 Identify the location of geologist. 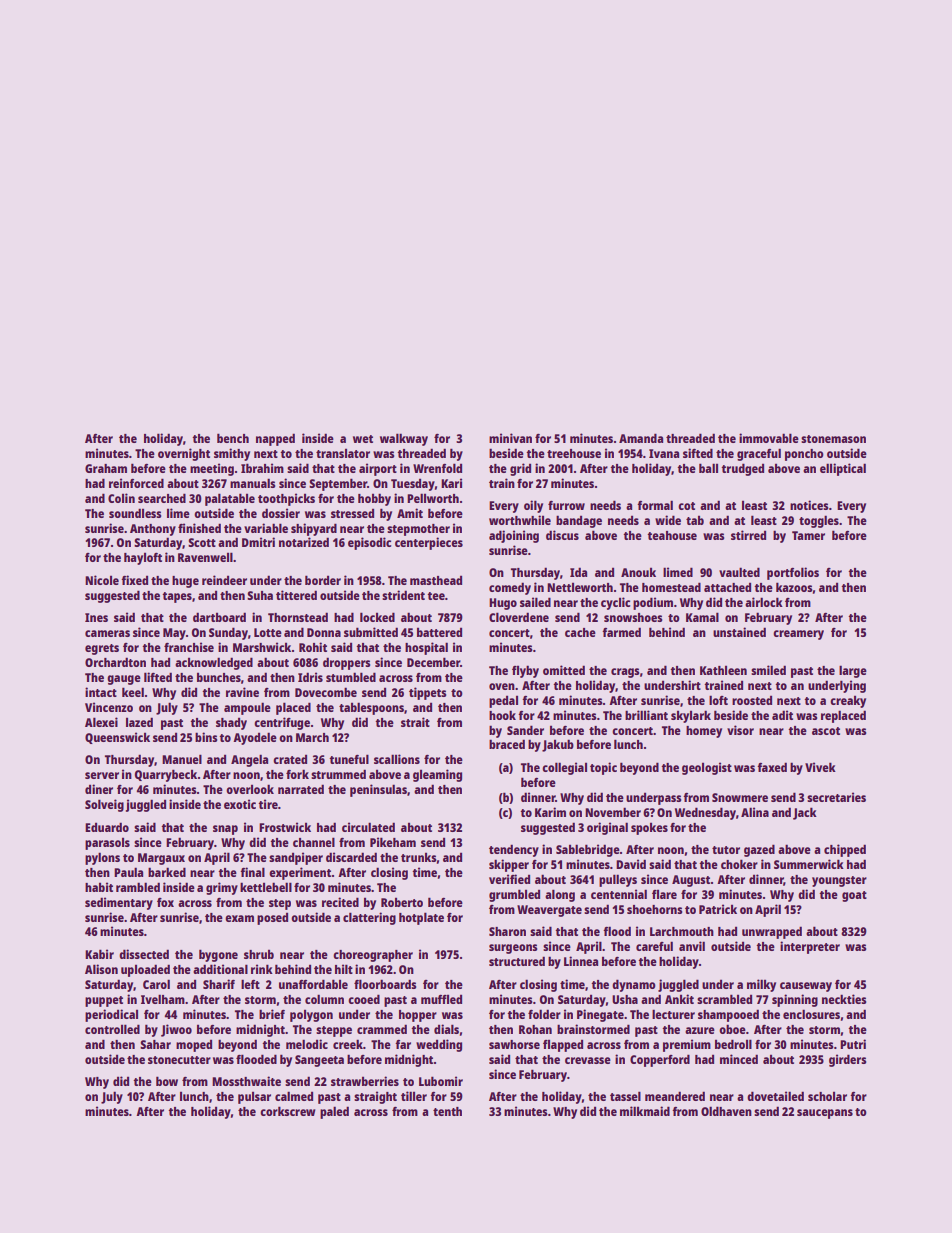
(707, 768).
